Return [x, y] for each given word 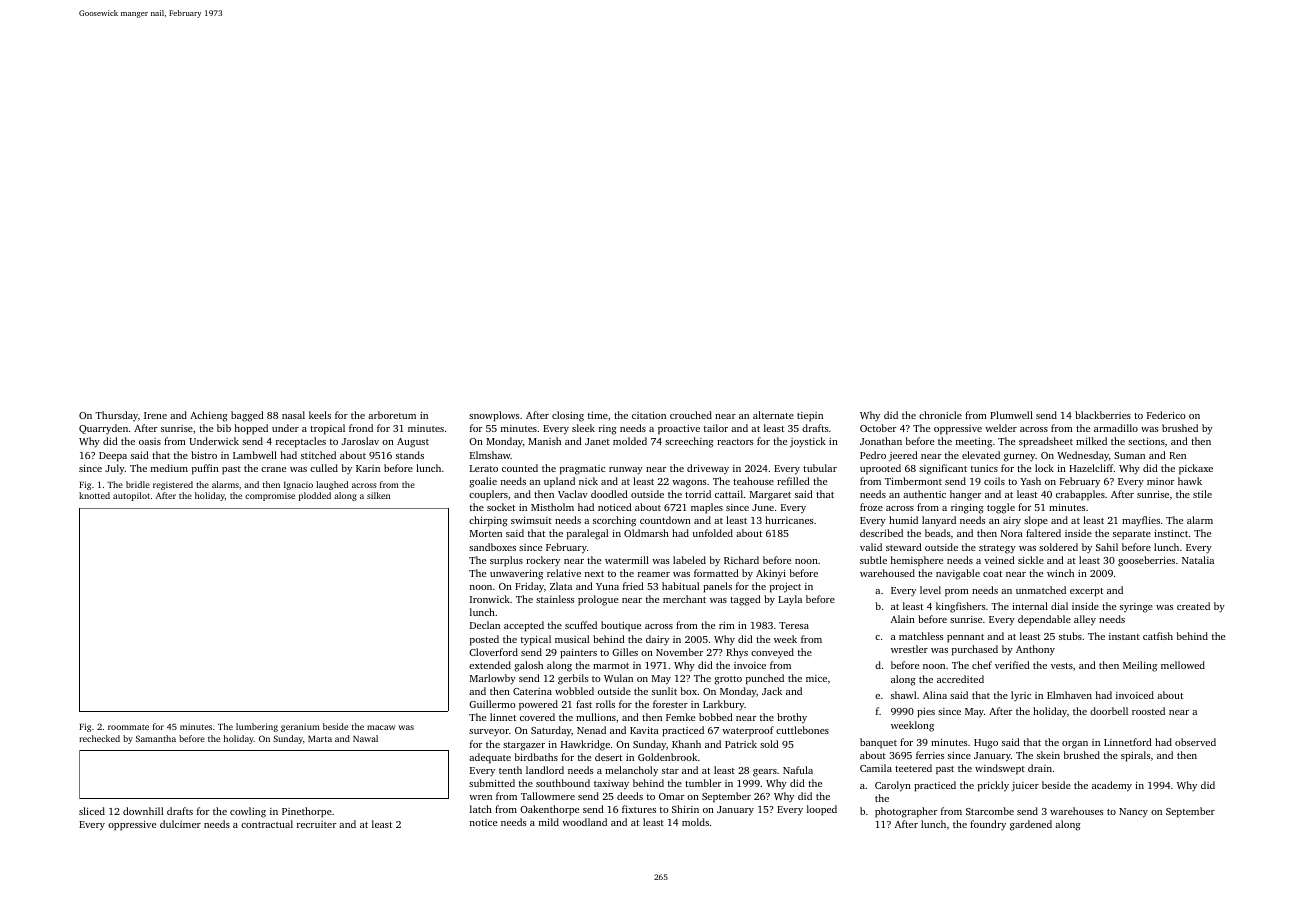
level [930, 590]
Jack [772, 691]
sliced [92, 811]
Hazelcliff [1091, 468]
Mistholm [552, 507]
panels [717, 587]
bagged [247, 416]
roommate [128, 727]
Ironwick [490, 599]
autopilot [131, 496]
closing [568, 416]
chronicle [940, 415]
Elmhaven [1069, 695]
